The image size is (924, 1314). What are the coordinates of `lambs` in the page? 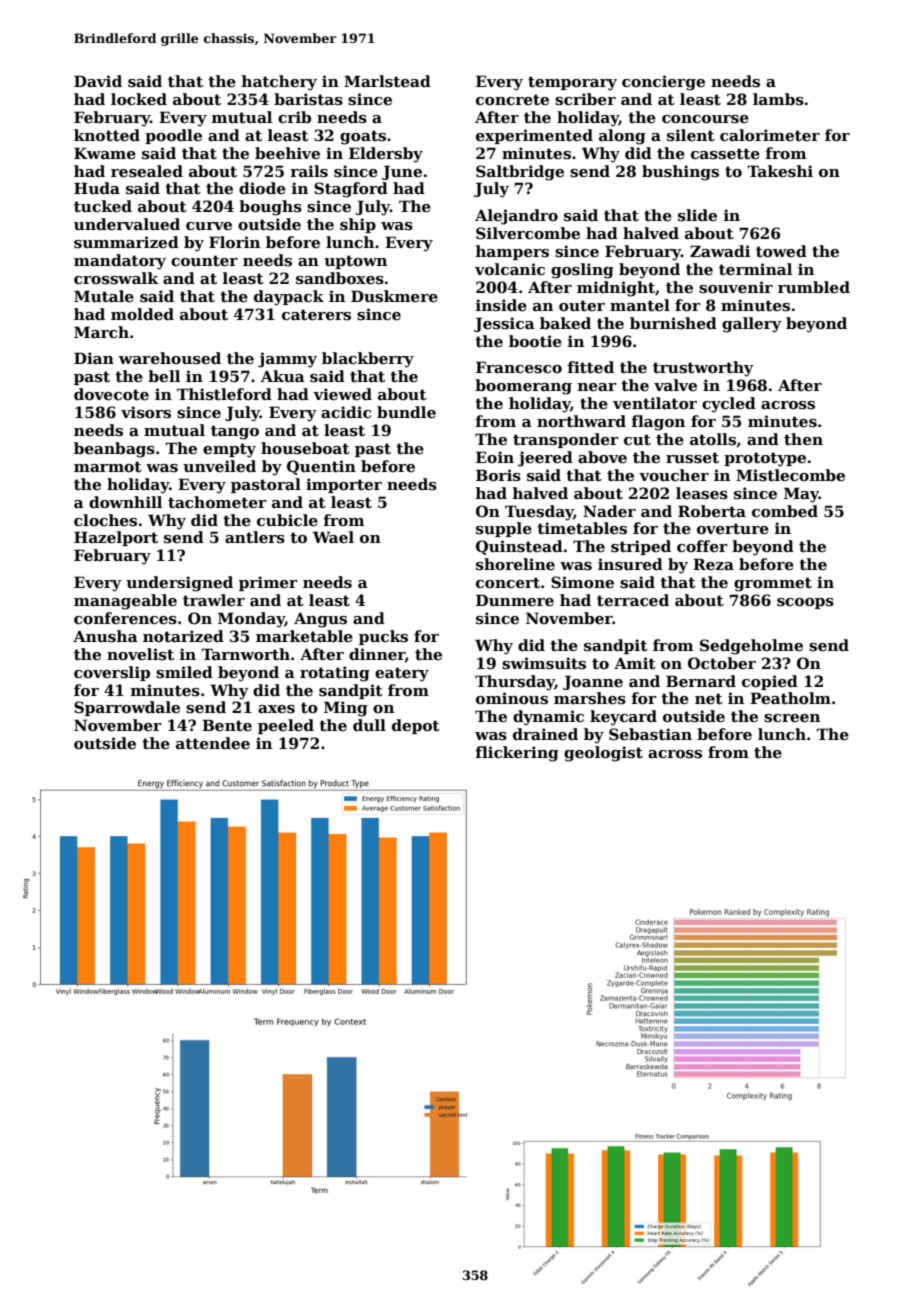 It's located at (778, 99).
